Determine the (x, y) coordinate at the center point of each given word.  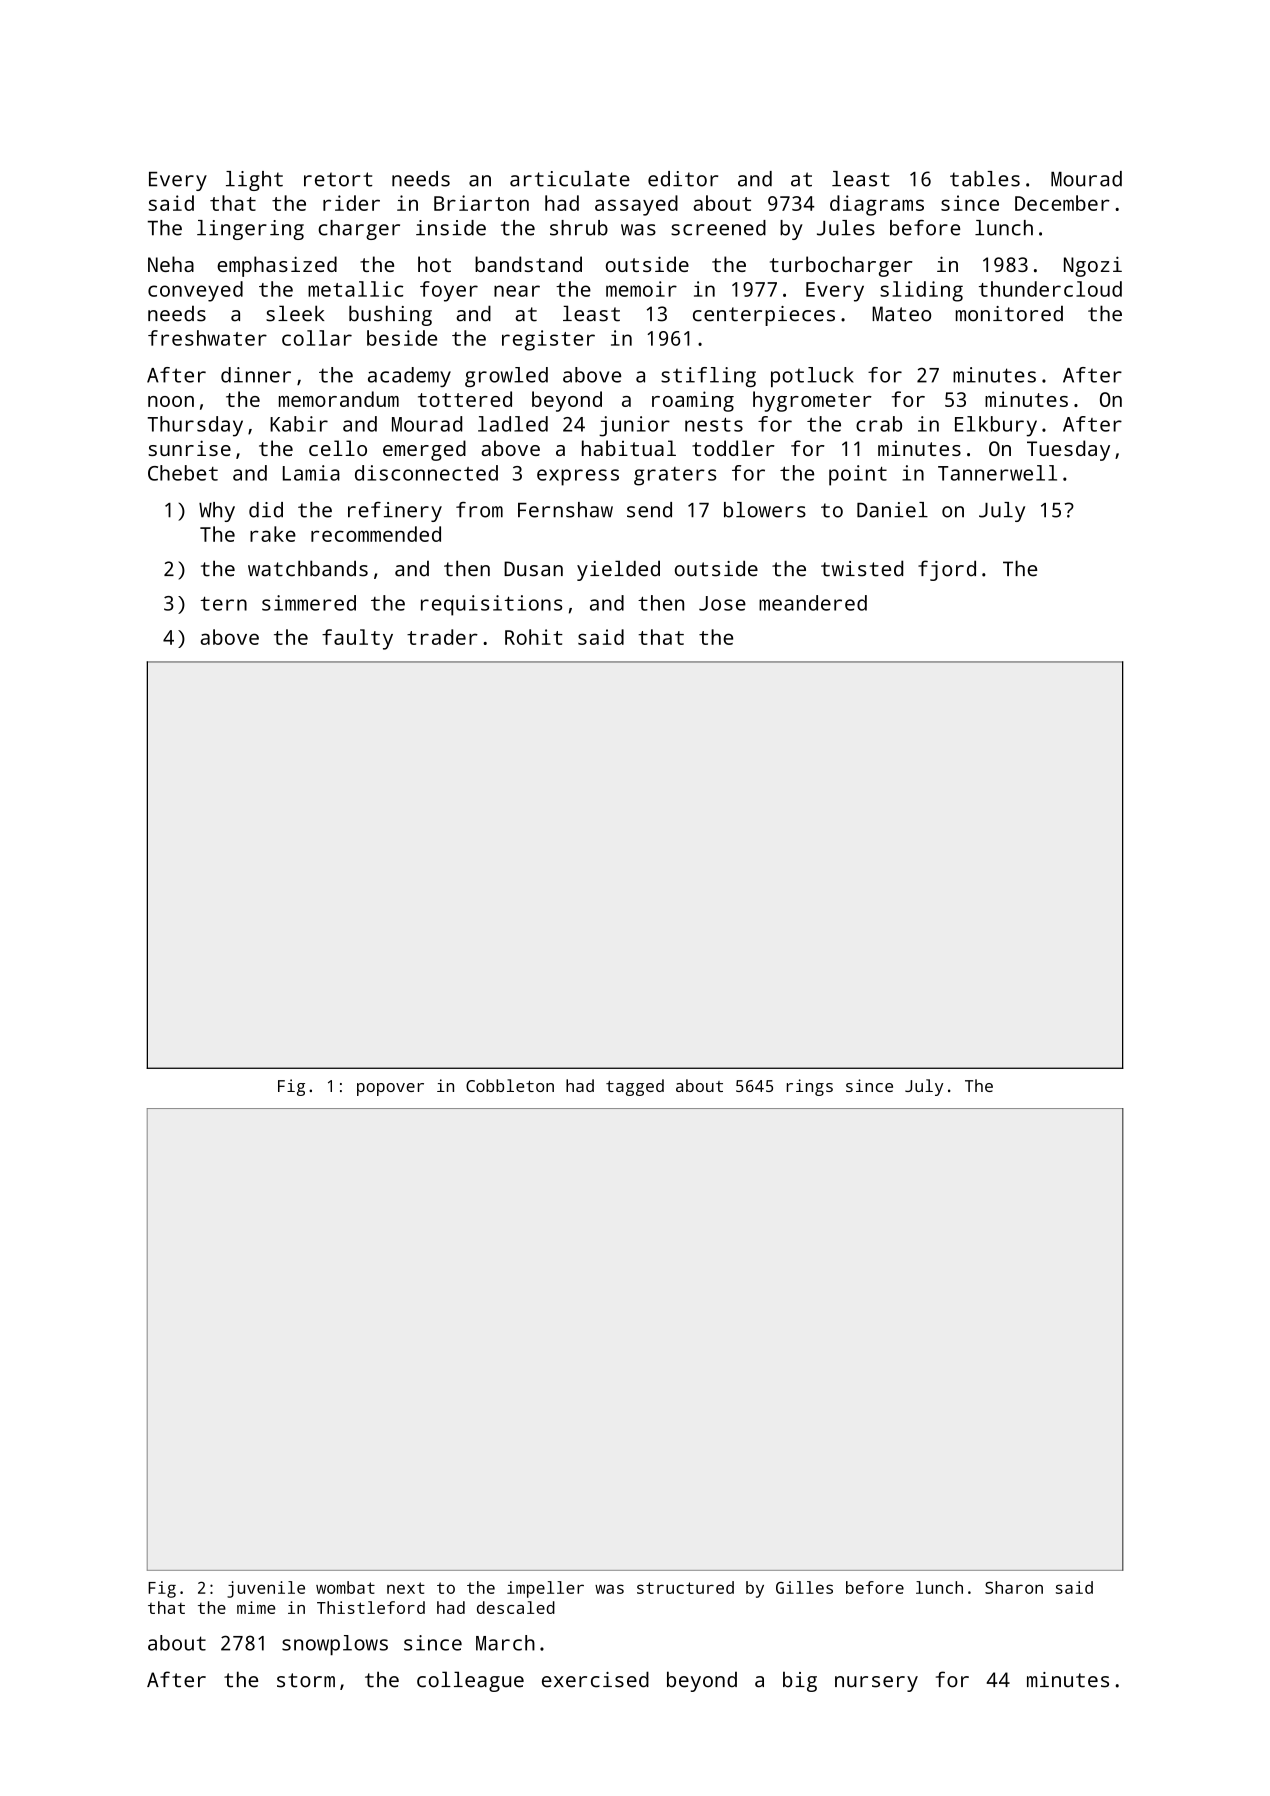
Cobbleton (510, 1085)
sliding (921, 291)
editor (683, 179)
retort (338, 179)
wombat (345, 1587)
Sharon (1014, 1587)
